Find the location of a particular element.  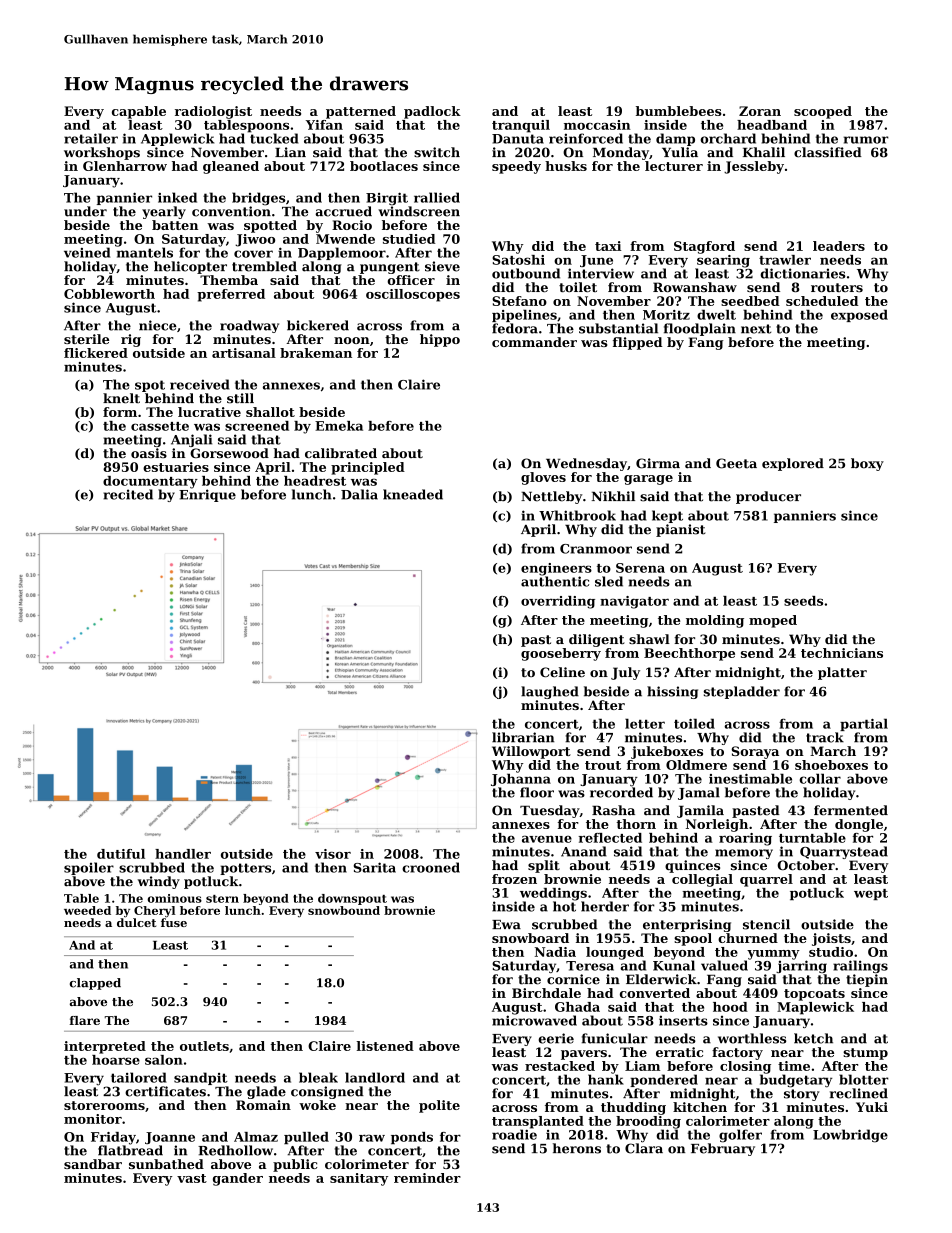

producer is located at coordinates (768, 497).
